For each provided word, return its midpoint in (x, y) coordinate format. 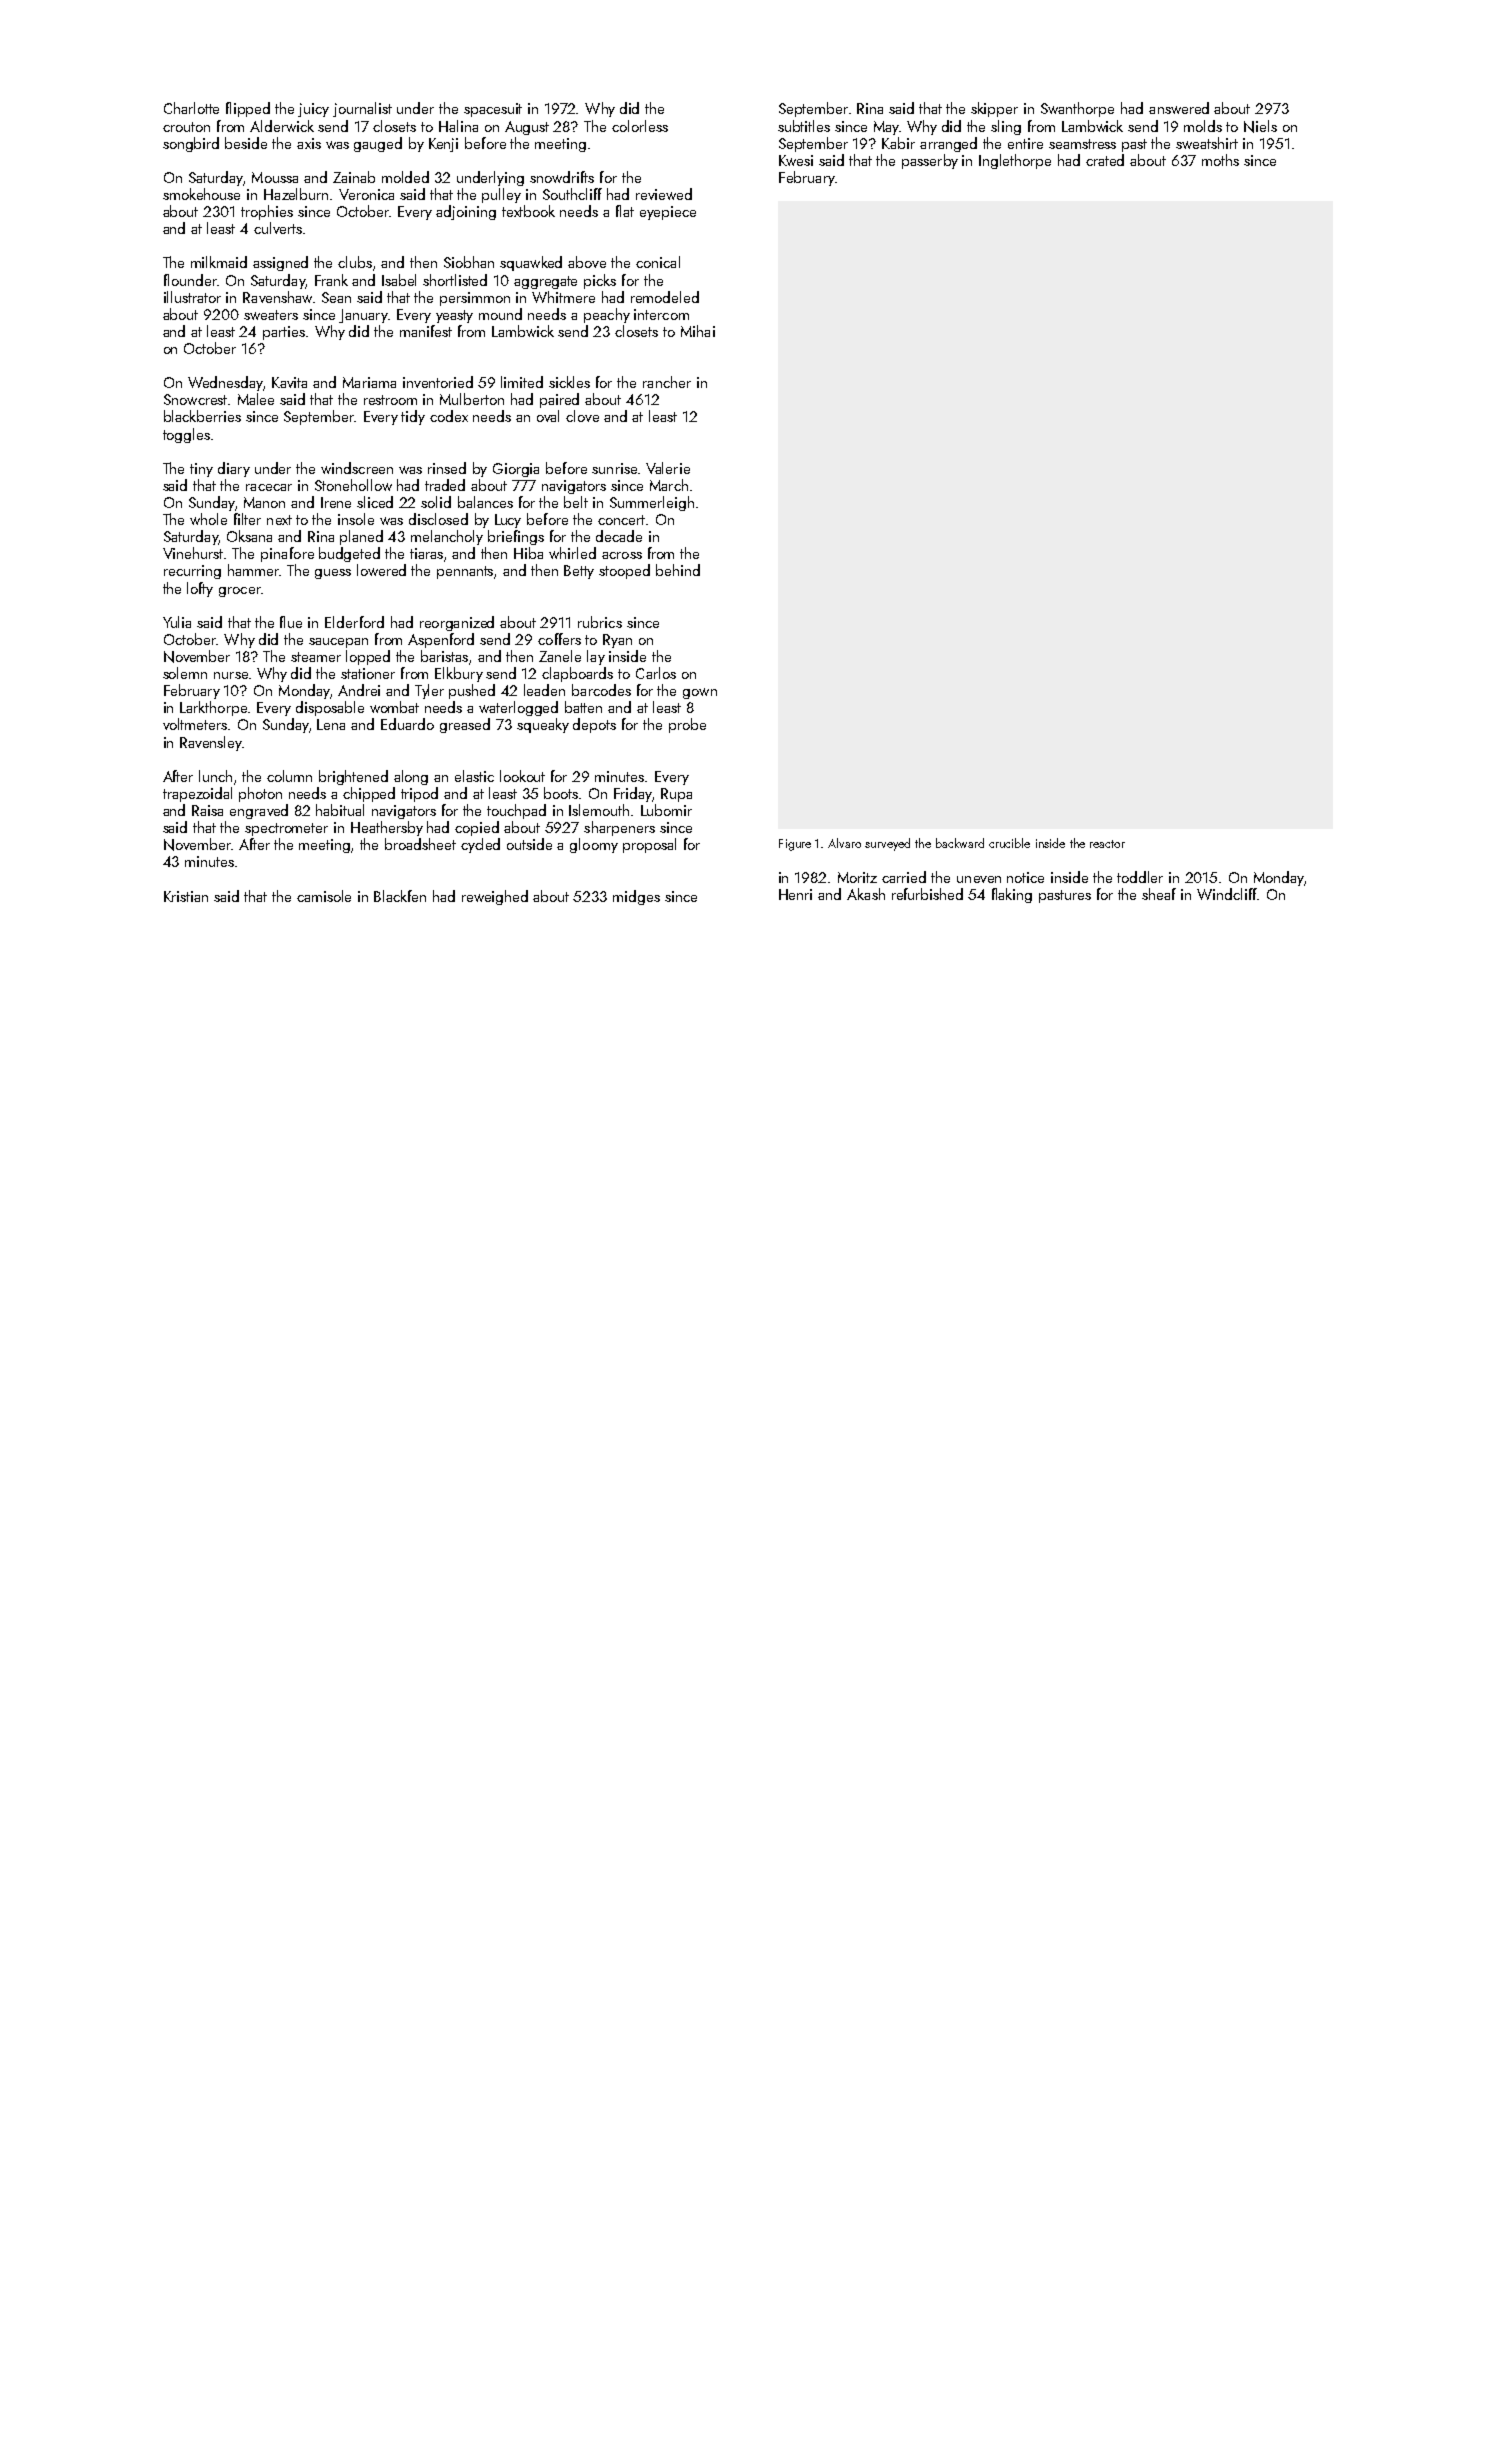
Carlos (656, 673)
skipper (994, 109)
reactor (1107, 844)
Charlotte (191, 108)
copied (477, 828)
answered (1179, 108)
